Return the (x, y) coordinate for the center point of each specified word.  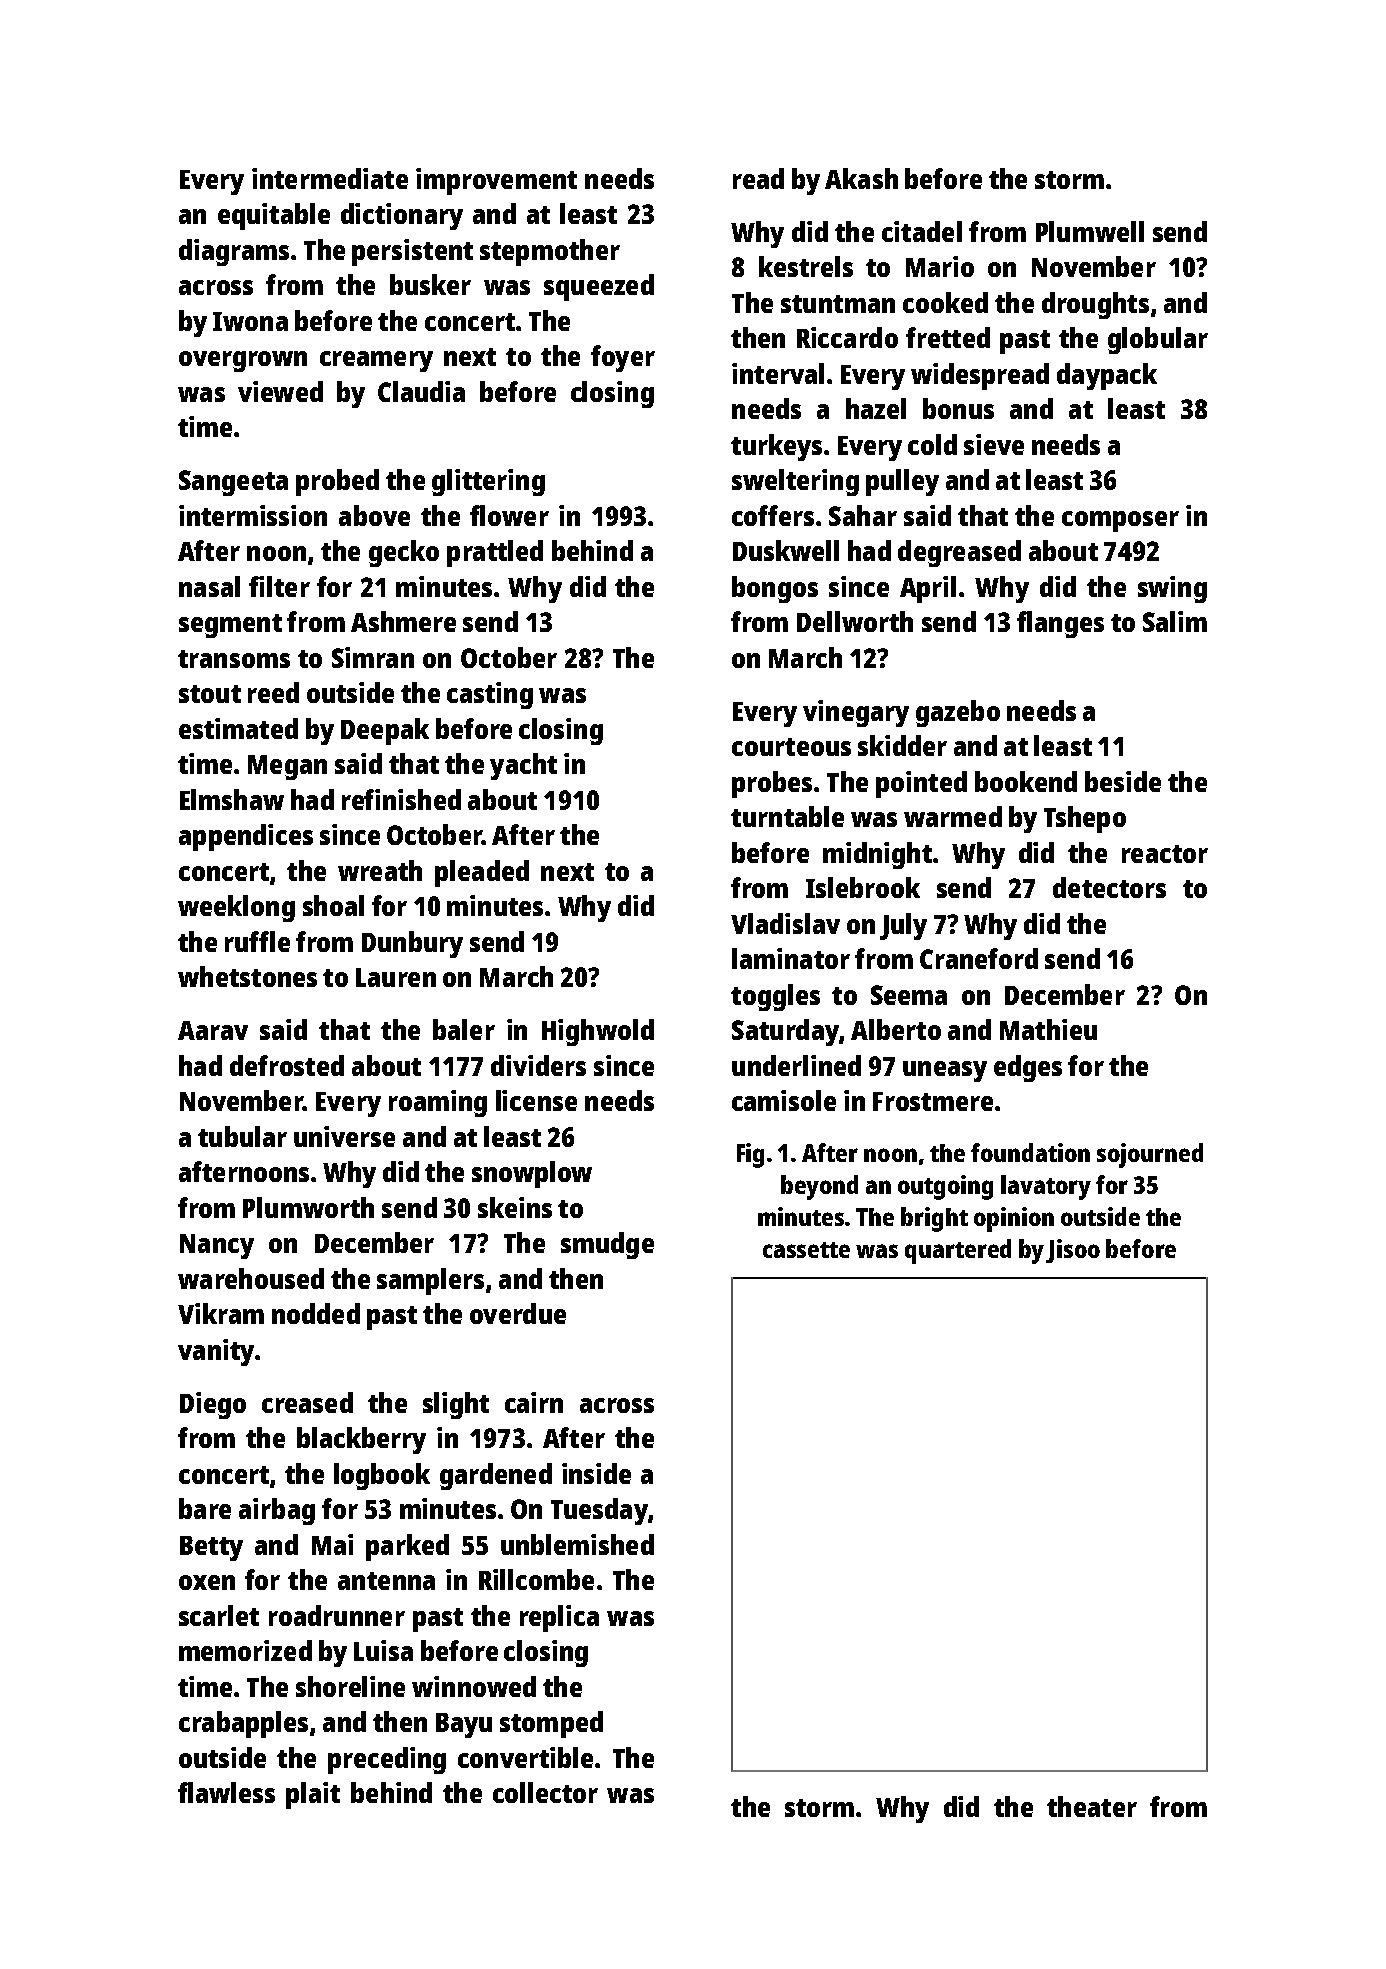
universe (344, 1136)
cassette (806, 1250)
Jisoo (1073, 1251)
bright (934, 1219)
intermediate (330, 178)
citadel (922, 231)
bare (205, 1508)
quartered (958, 1251)
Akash (861, 178)
